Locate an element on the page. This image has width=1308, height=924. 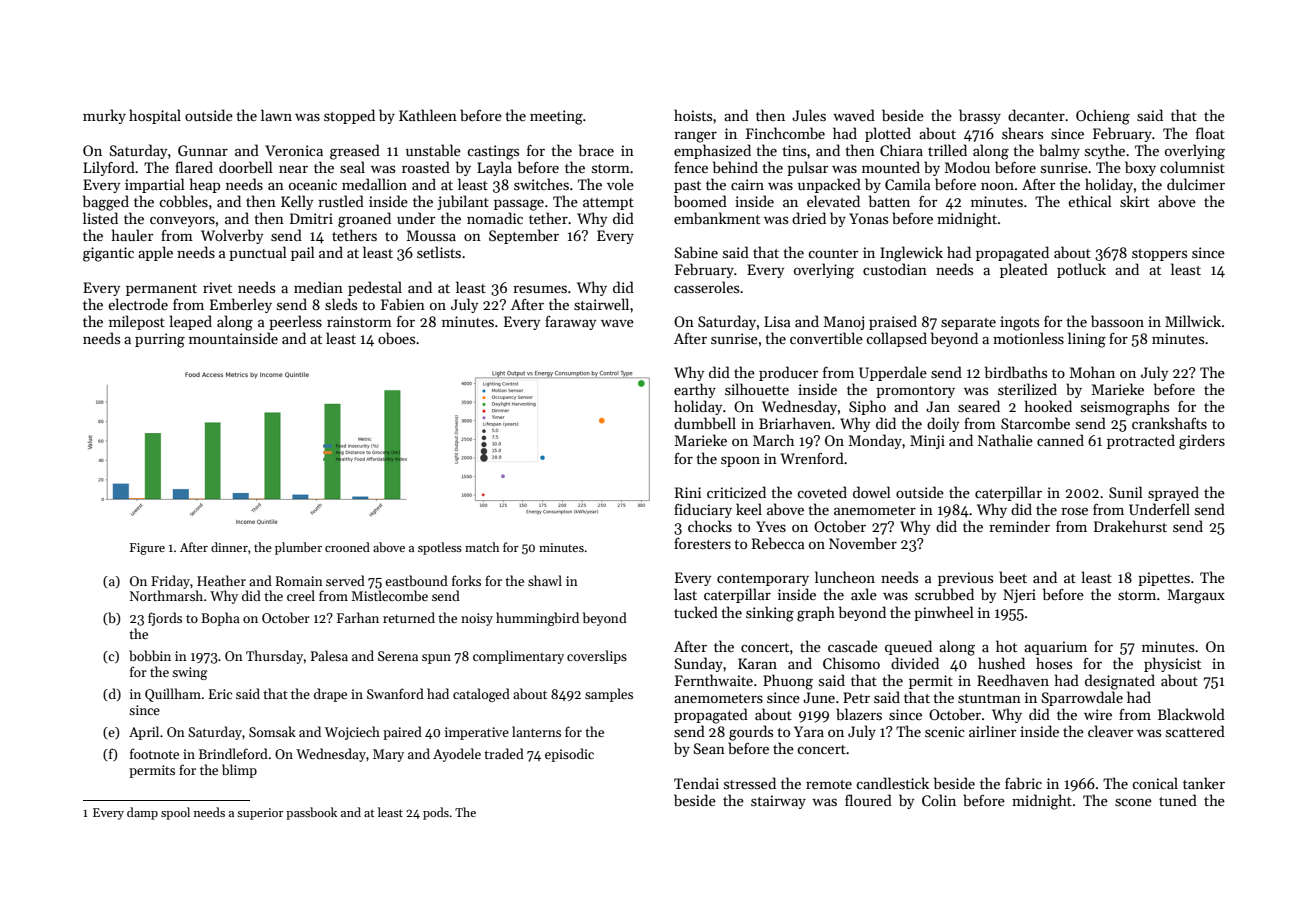
dried is located at coordinates (809, 218).
